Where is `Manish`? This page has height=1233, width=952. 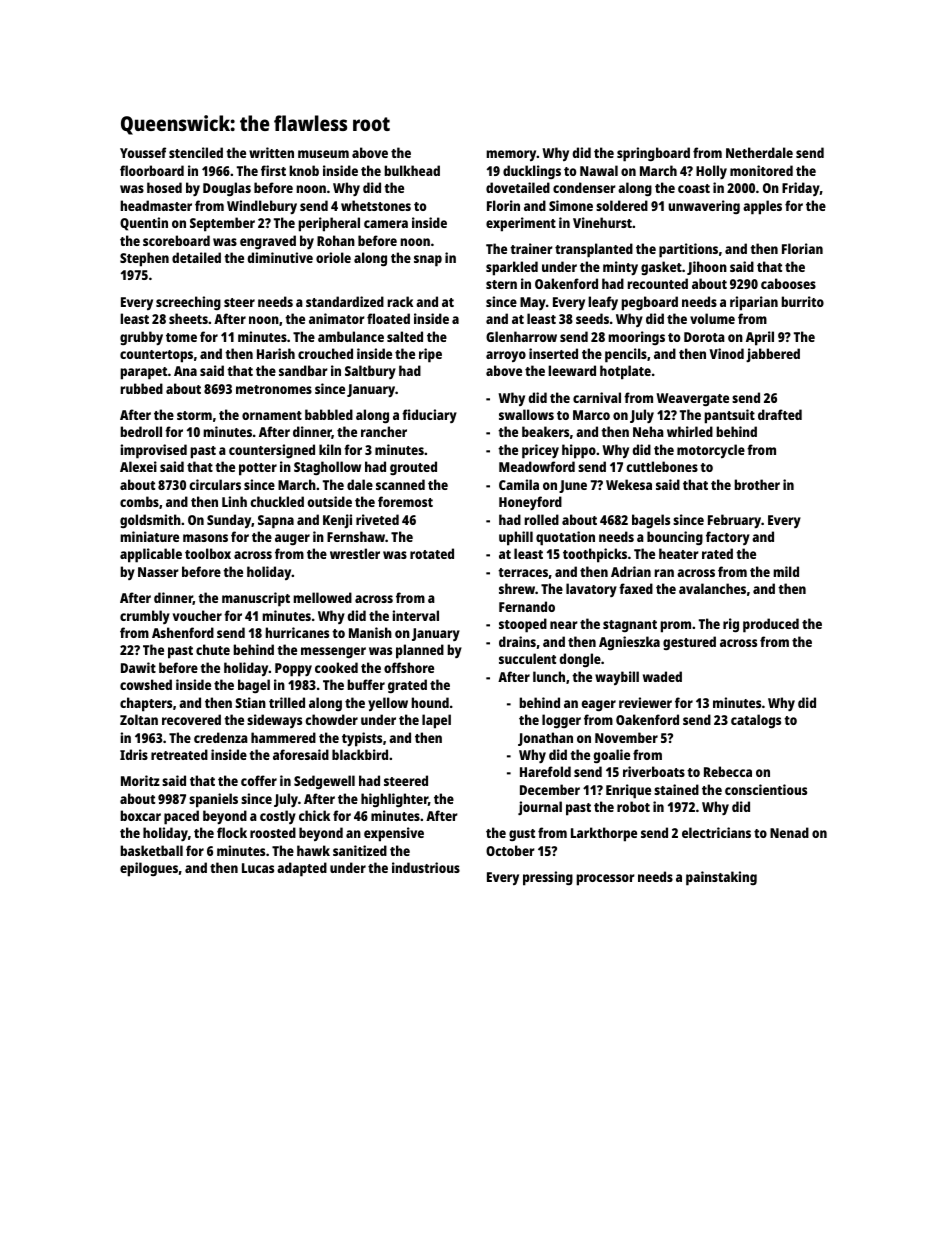
Manish is located at coordinates (370, 632).
